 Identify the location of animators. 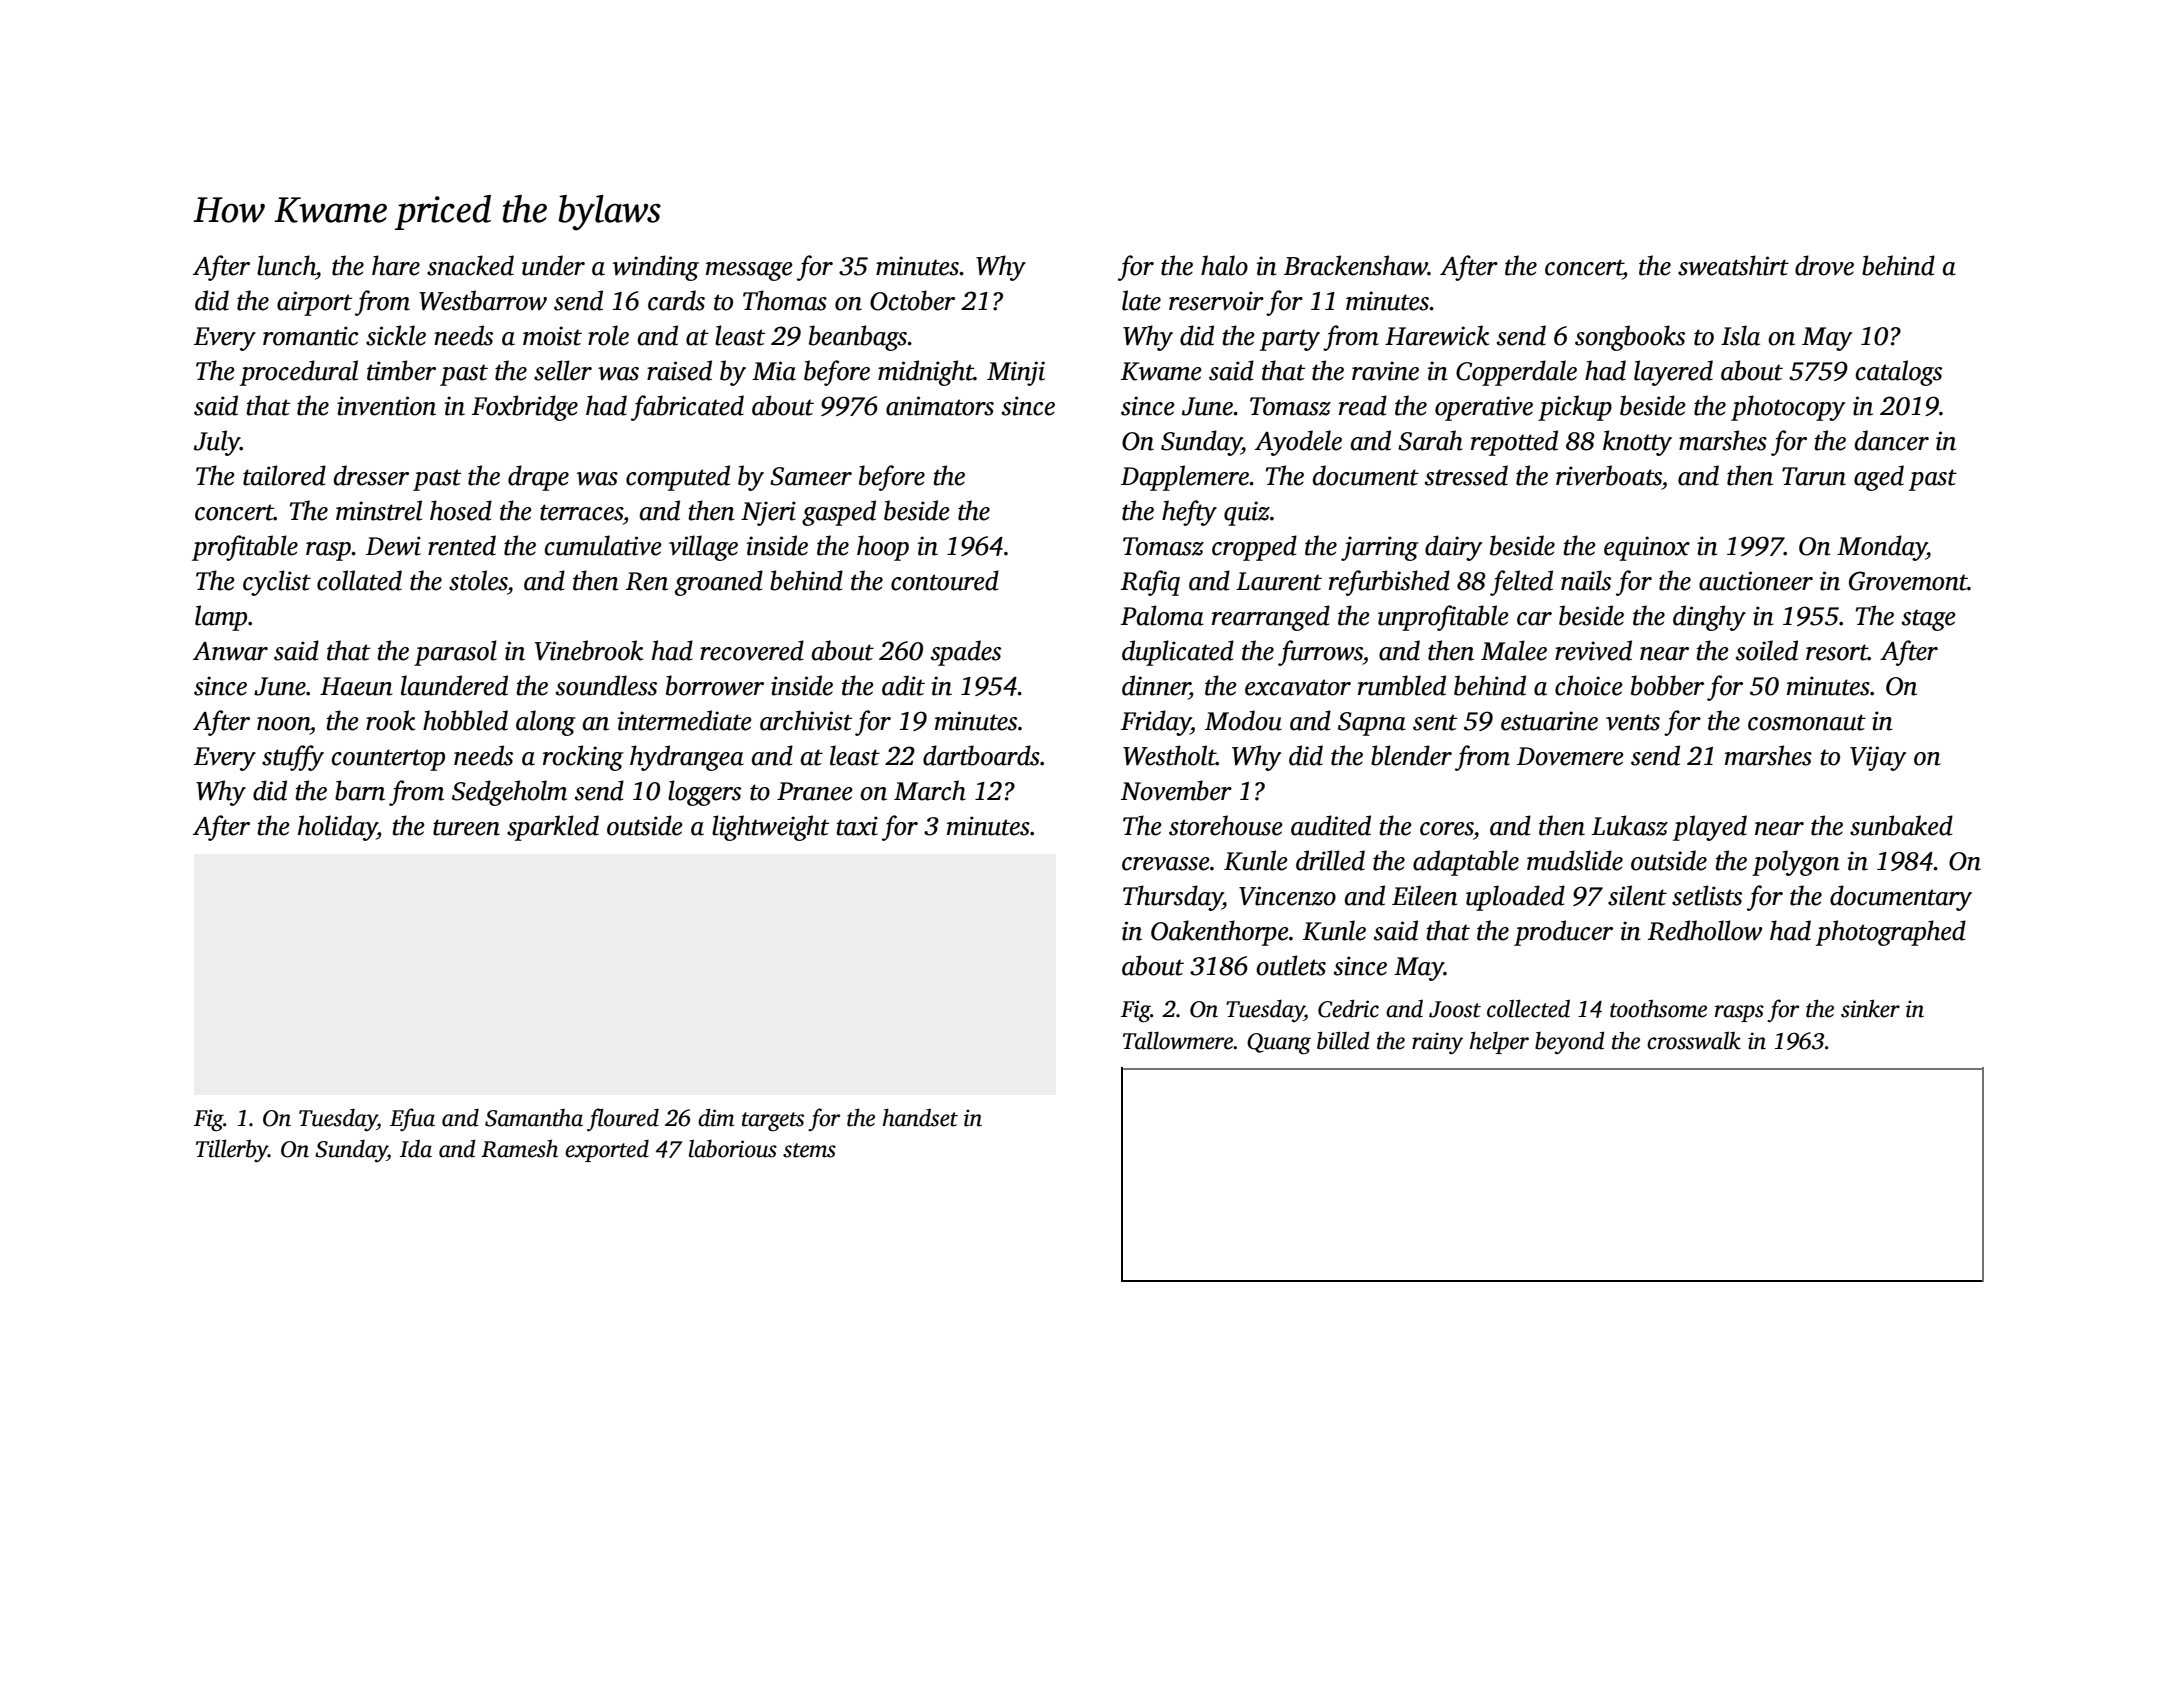
(940, 406).
